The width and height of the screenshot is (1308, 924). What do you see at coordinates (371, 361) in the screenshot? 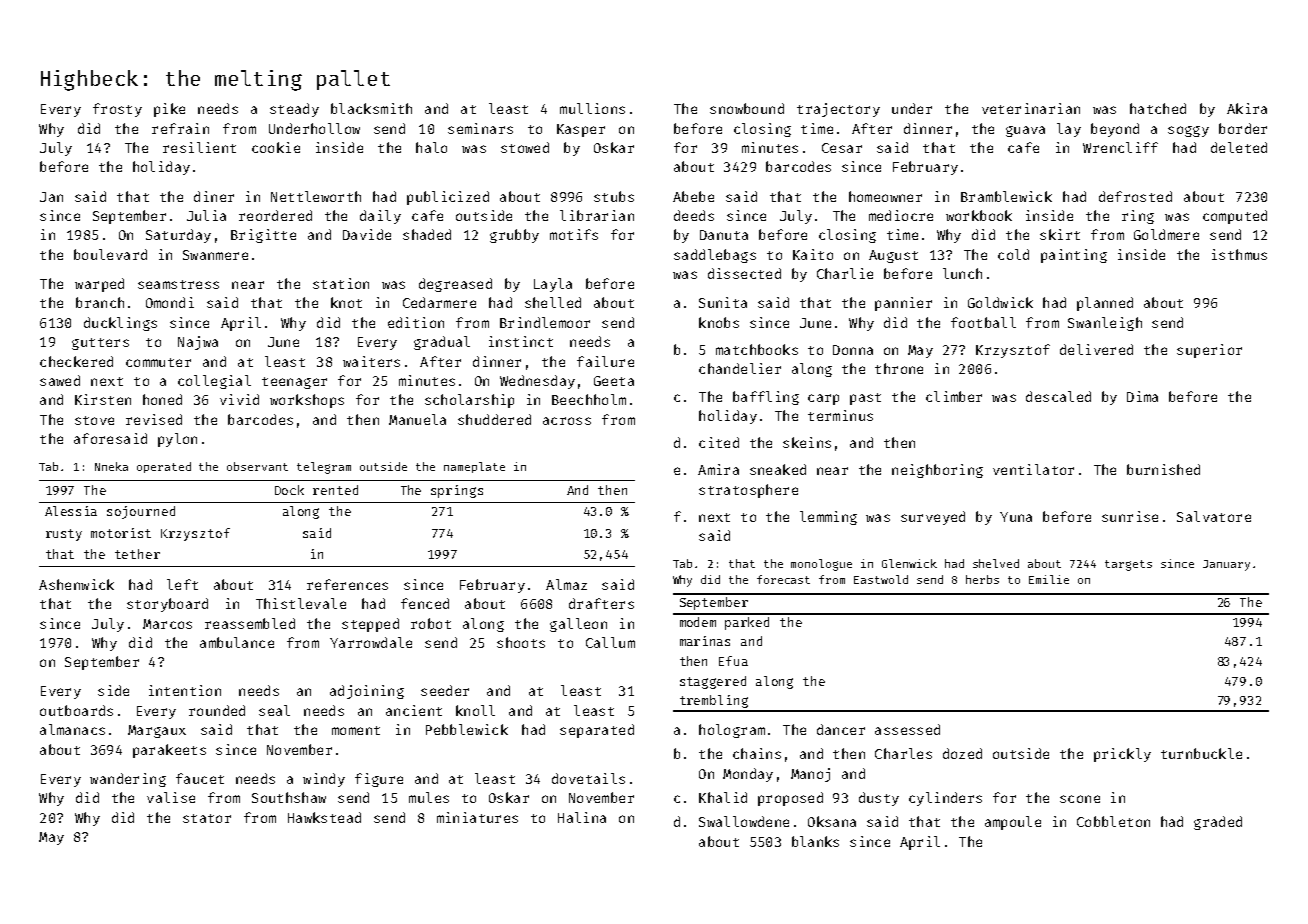
I see `waiters` at bounding box center [371, 361].
